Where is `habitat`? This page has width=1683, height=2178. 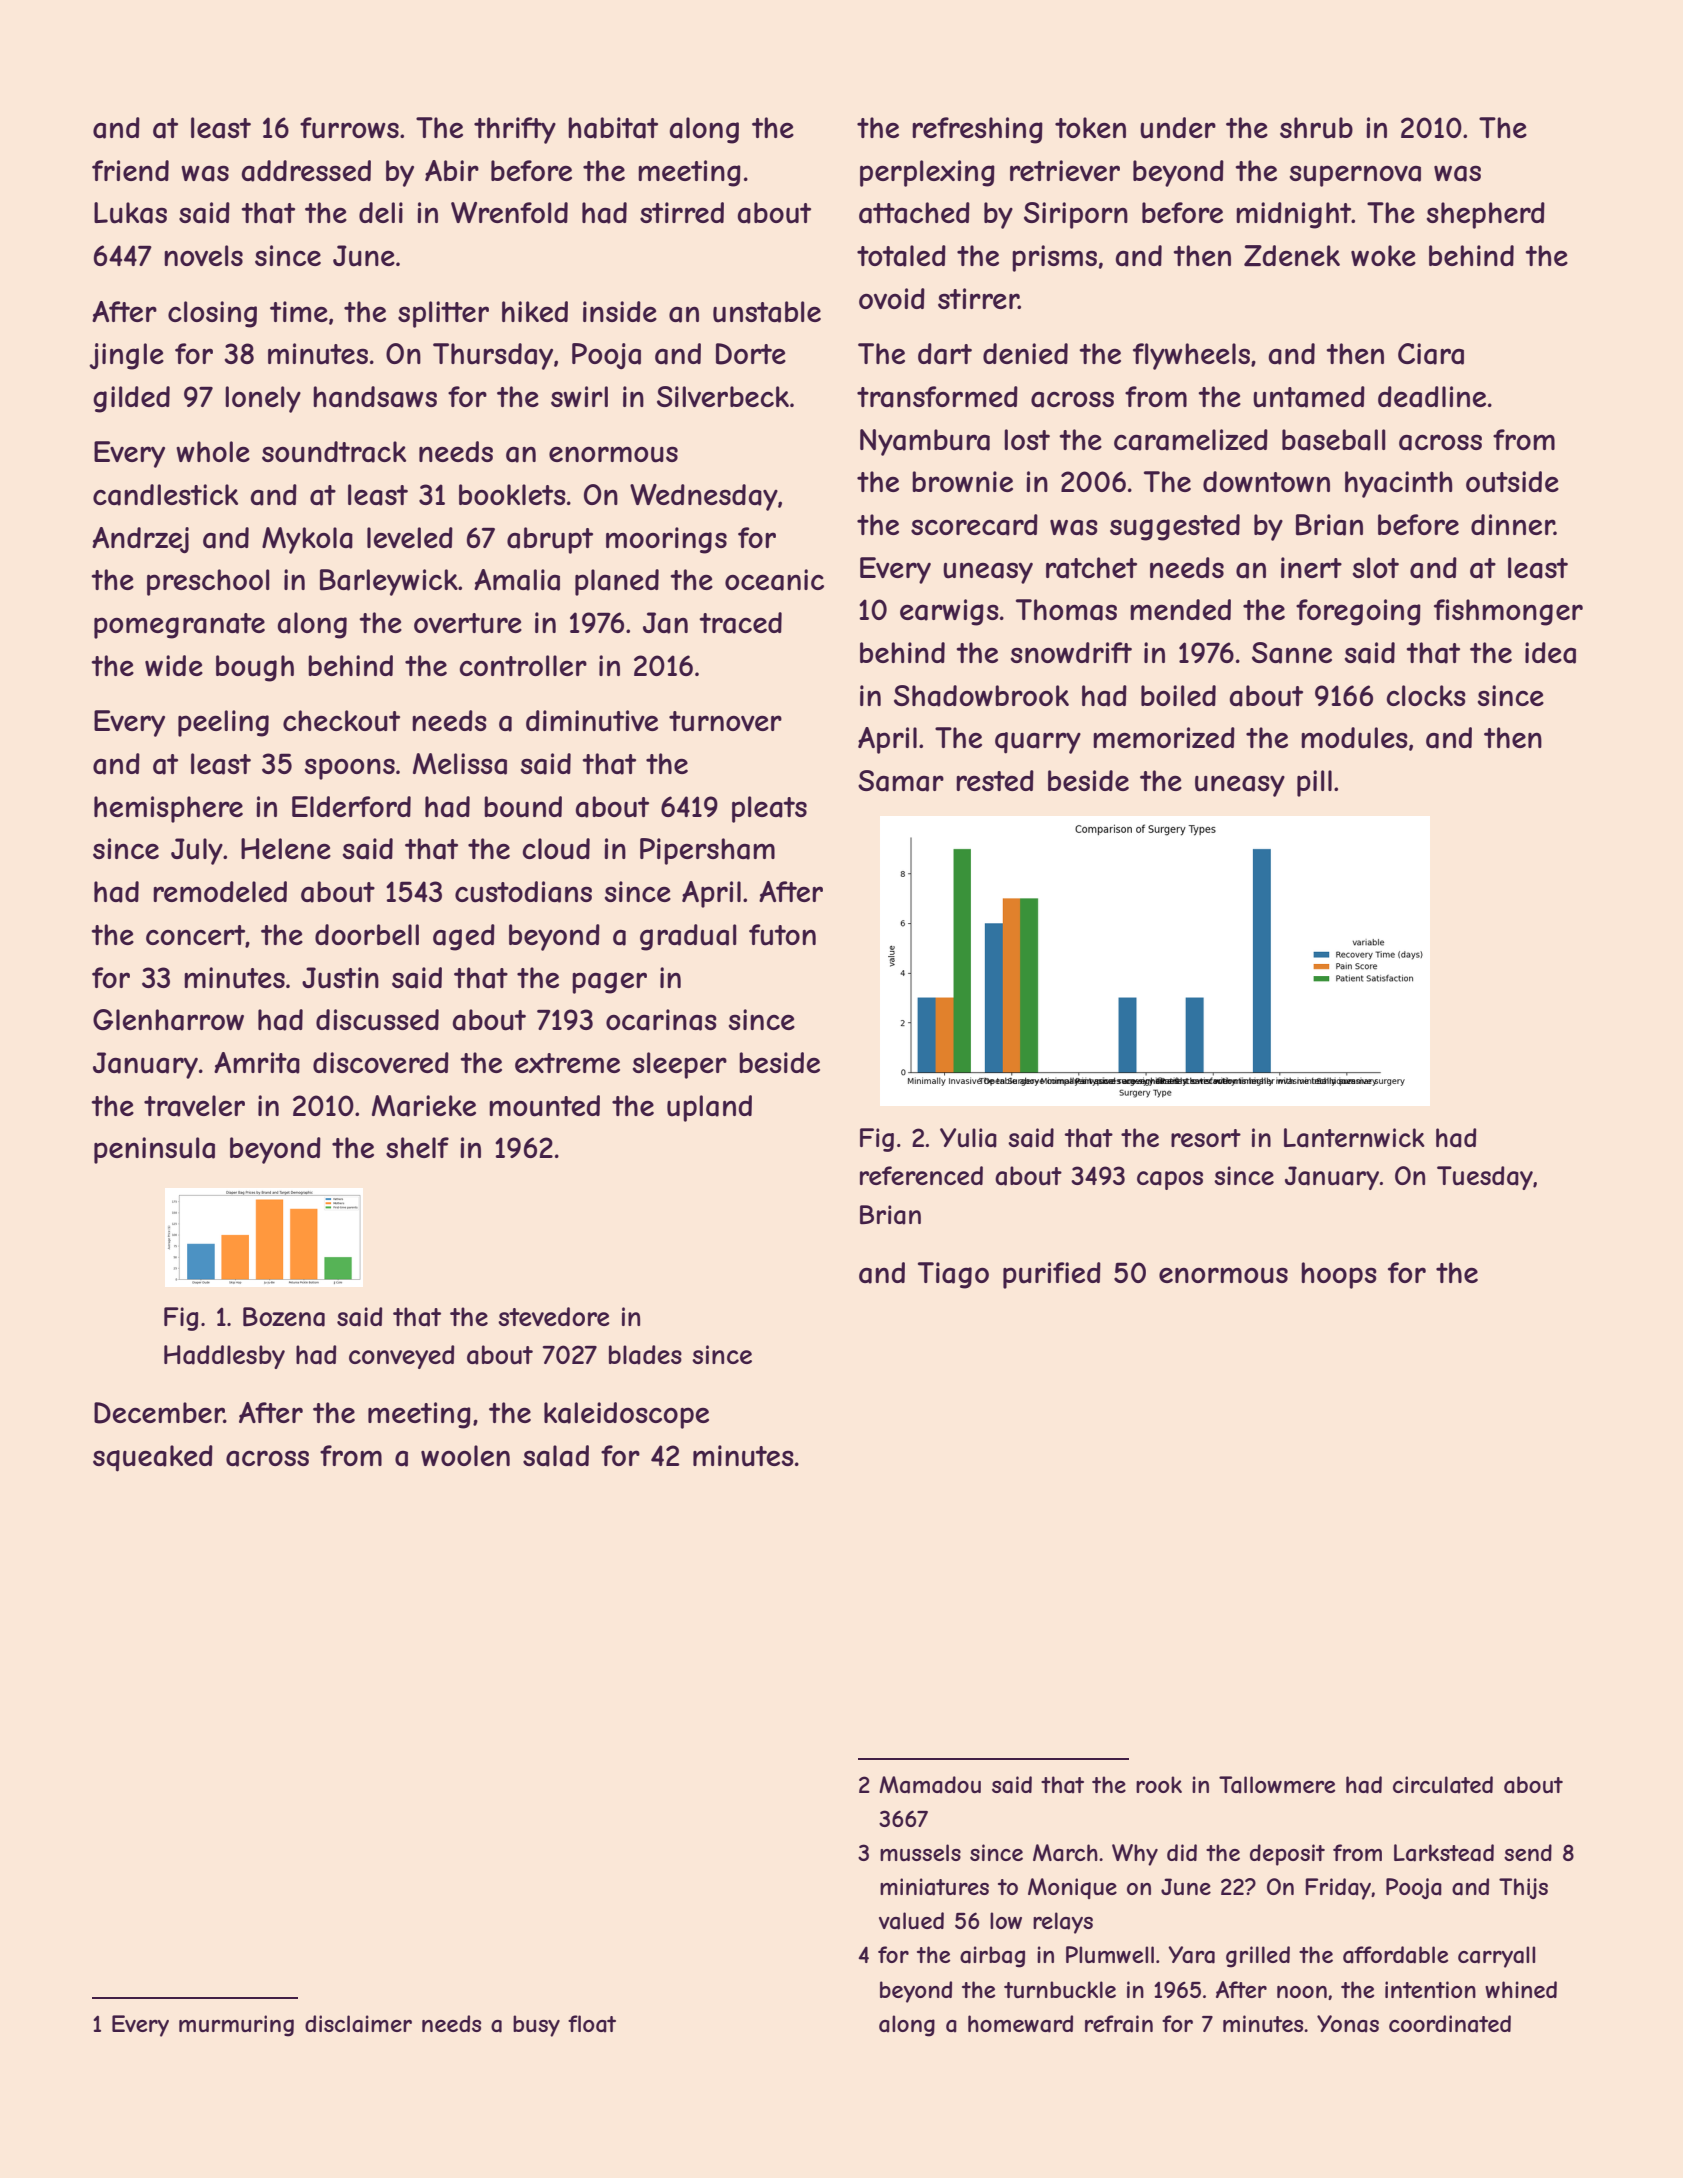 habitat is located at coordinates (613, 128).
